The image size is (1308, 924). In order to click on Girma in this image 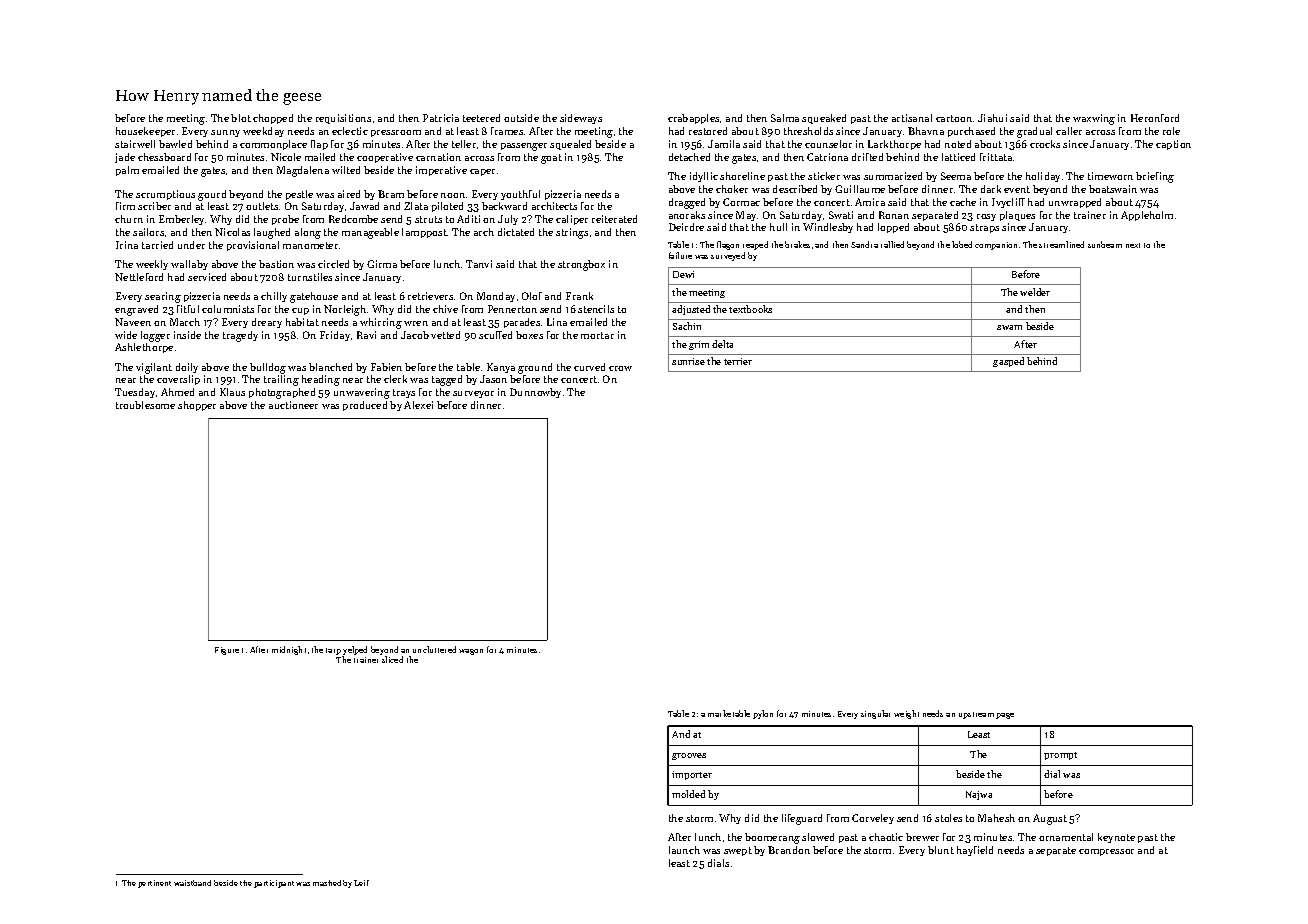, I will do `click(382, 264)`.
